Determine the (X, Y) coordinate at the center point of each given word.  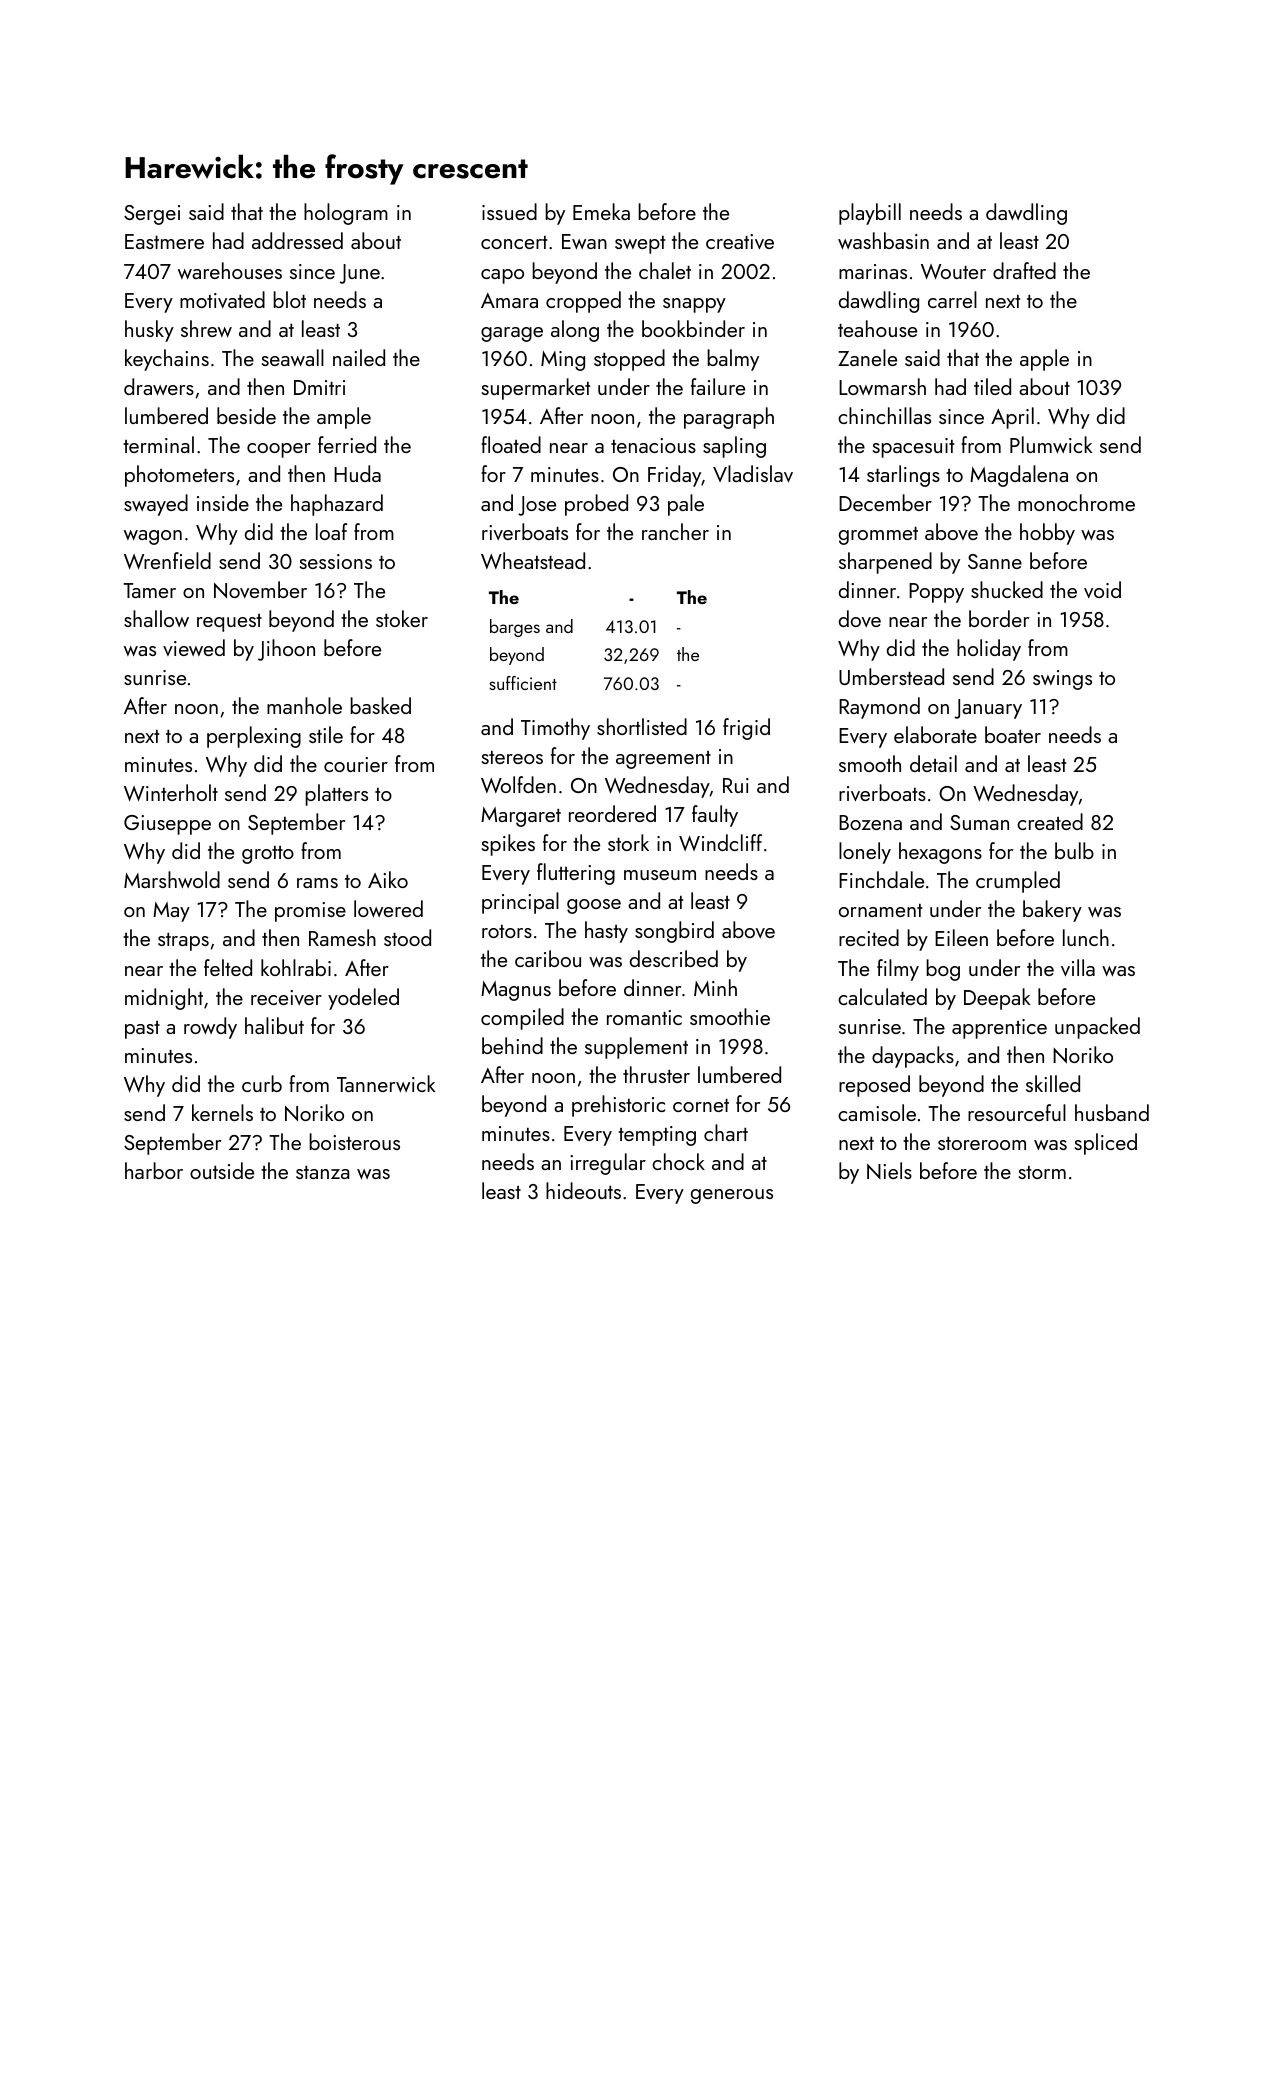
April (1012, 418)
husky (149, 331)
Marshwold (172, 879)
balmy (733, 360)
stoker (402, 618)
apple (1044, 360)
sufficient (523, 683)
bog (943, 970)
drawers (159, 386)
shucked (1007, 589)
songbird (674, 932)
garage (512, 334)
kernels (222, 1112)
